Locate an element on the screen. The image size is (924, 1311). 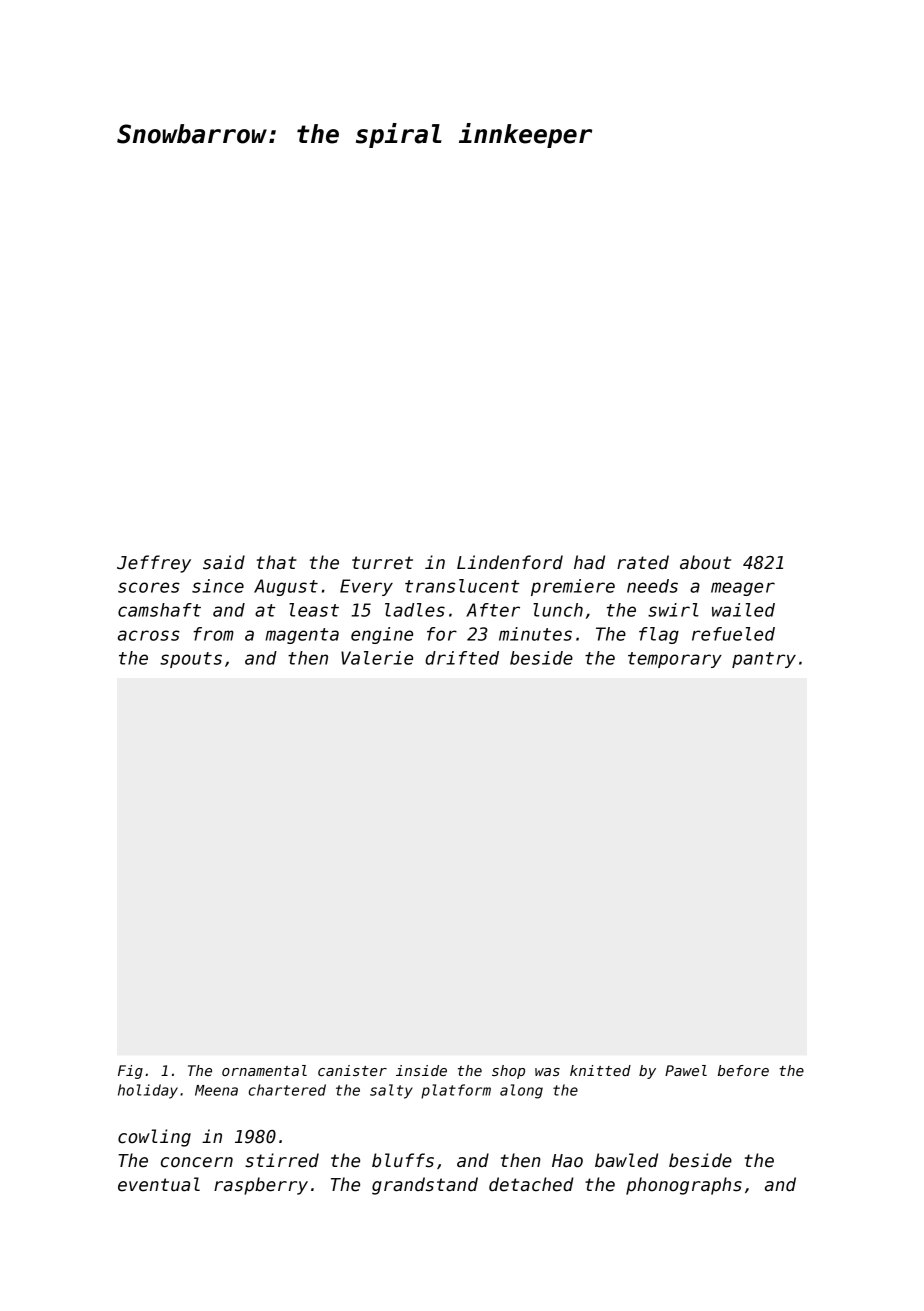
Fig is located at coordinates (130, 1072).
